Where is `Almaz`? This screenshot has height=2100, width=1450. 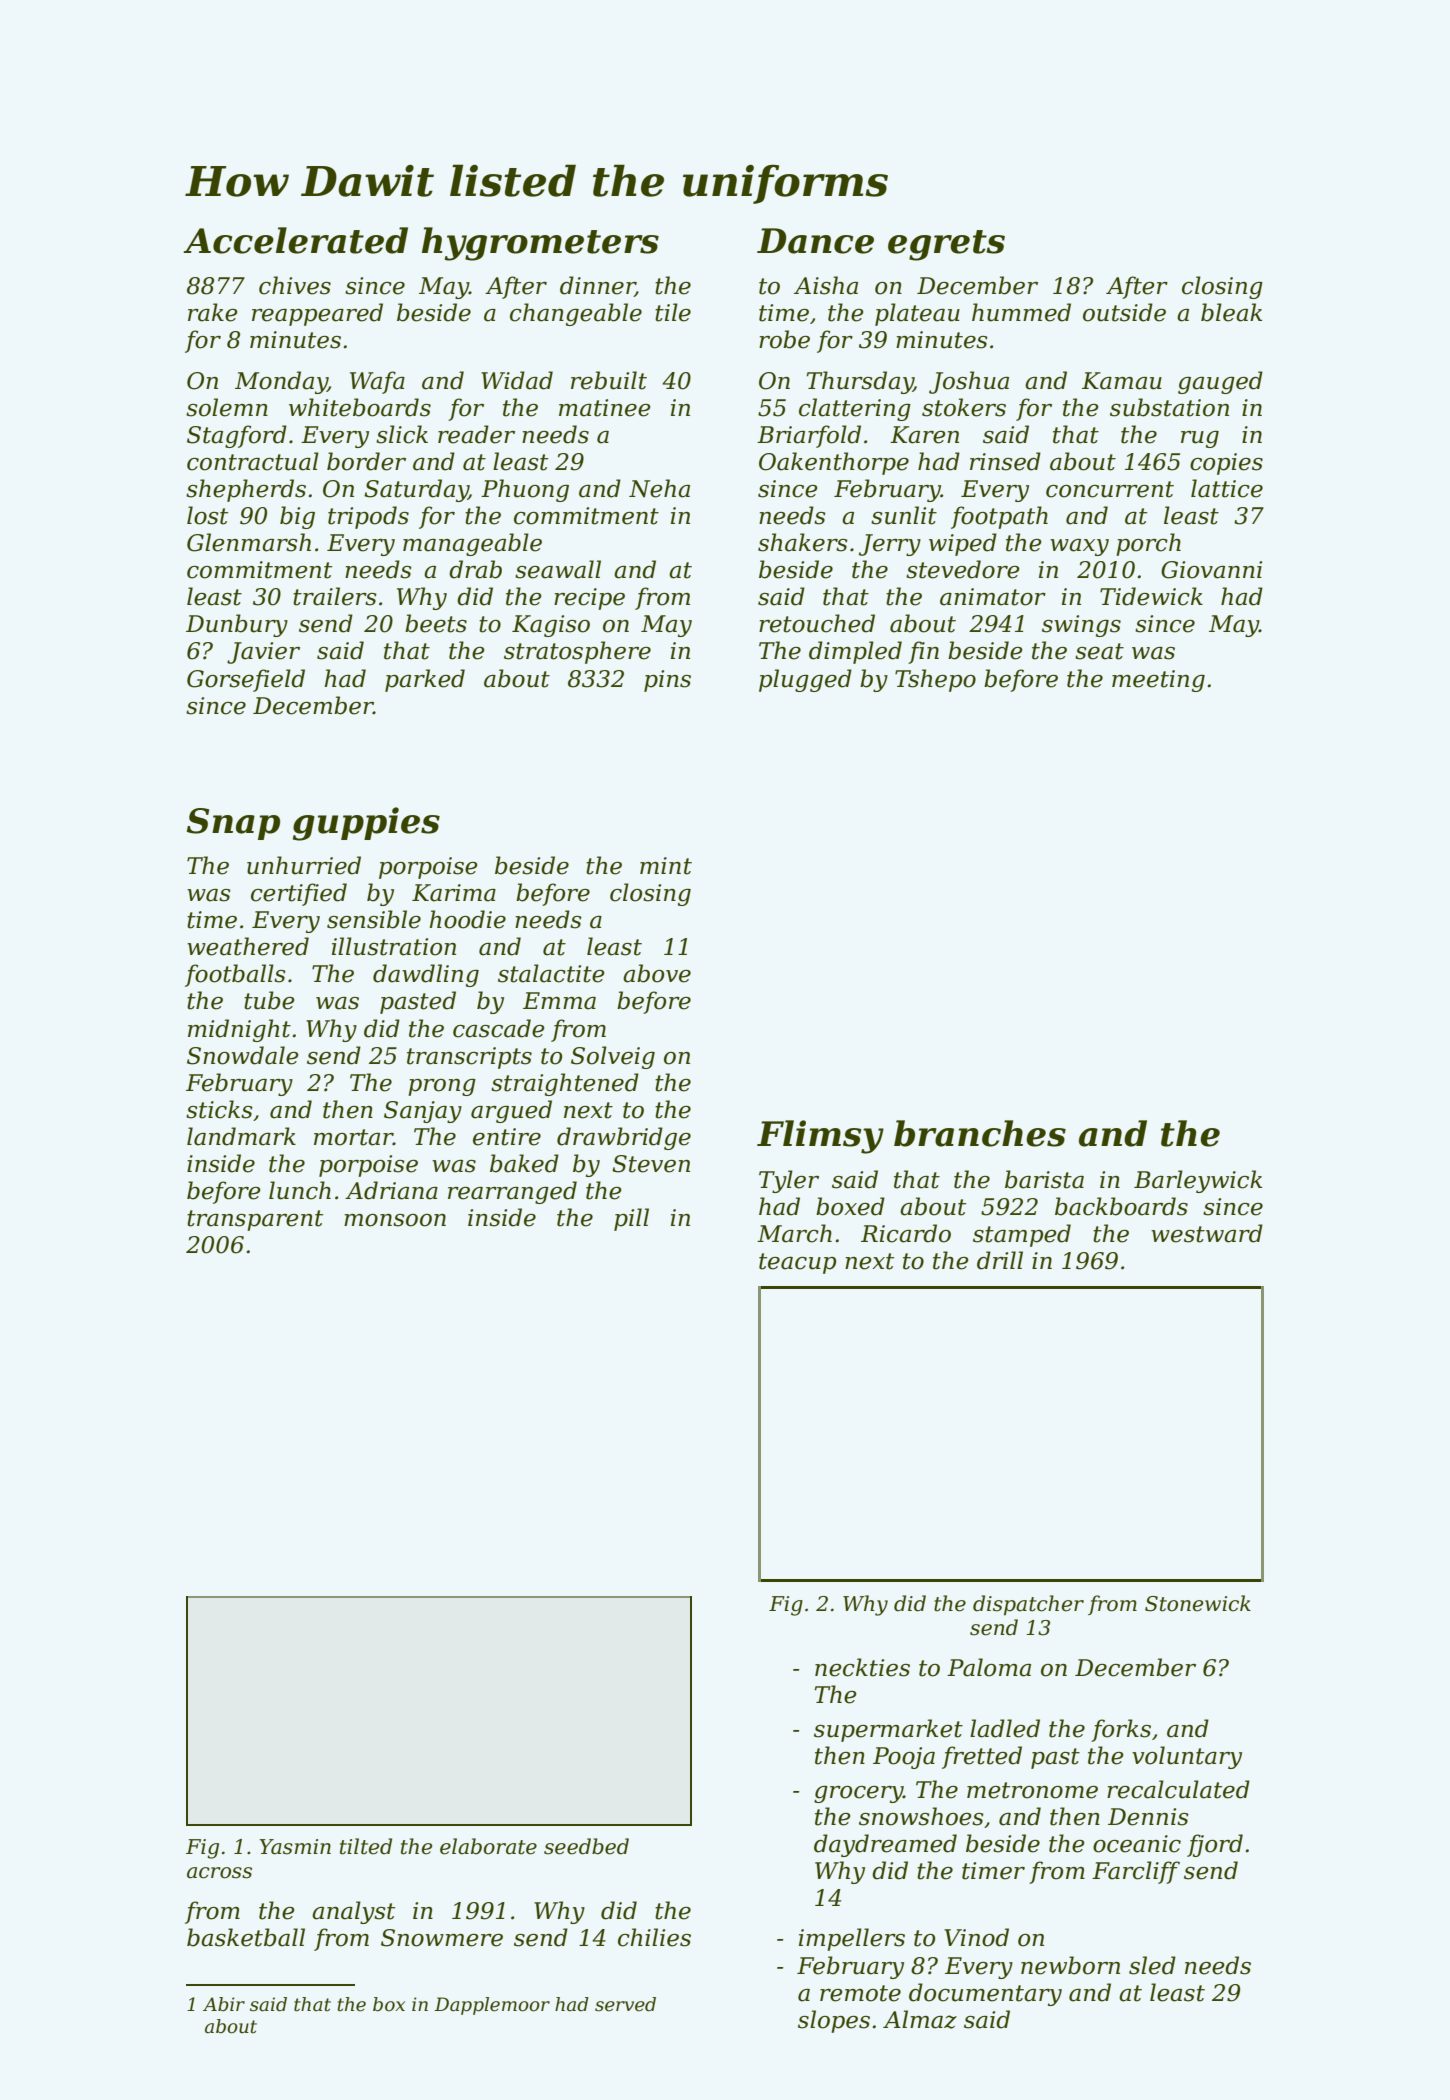 Almaz is located at coordinates (920, 2019).
